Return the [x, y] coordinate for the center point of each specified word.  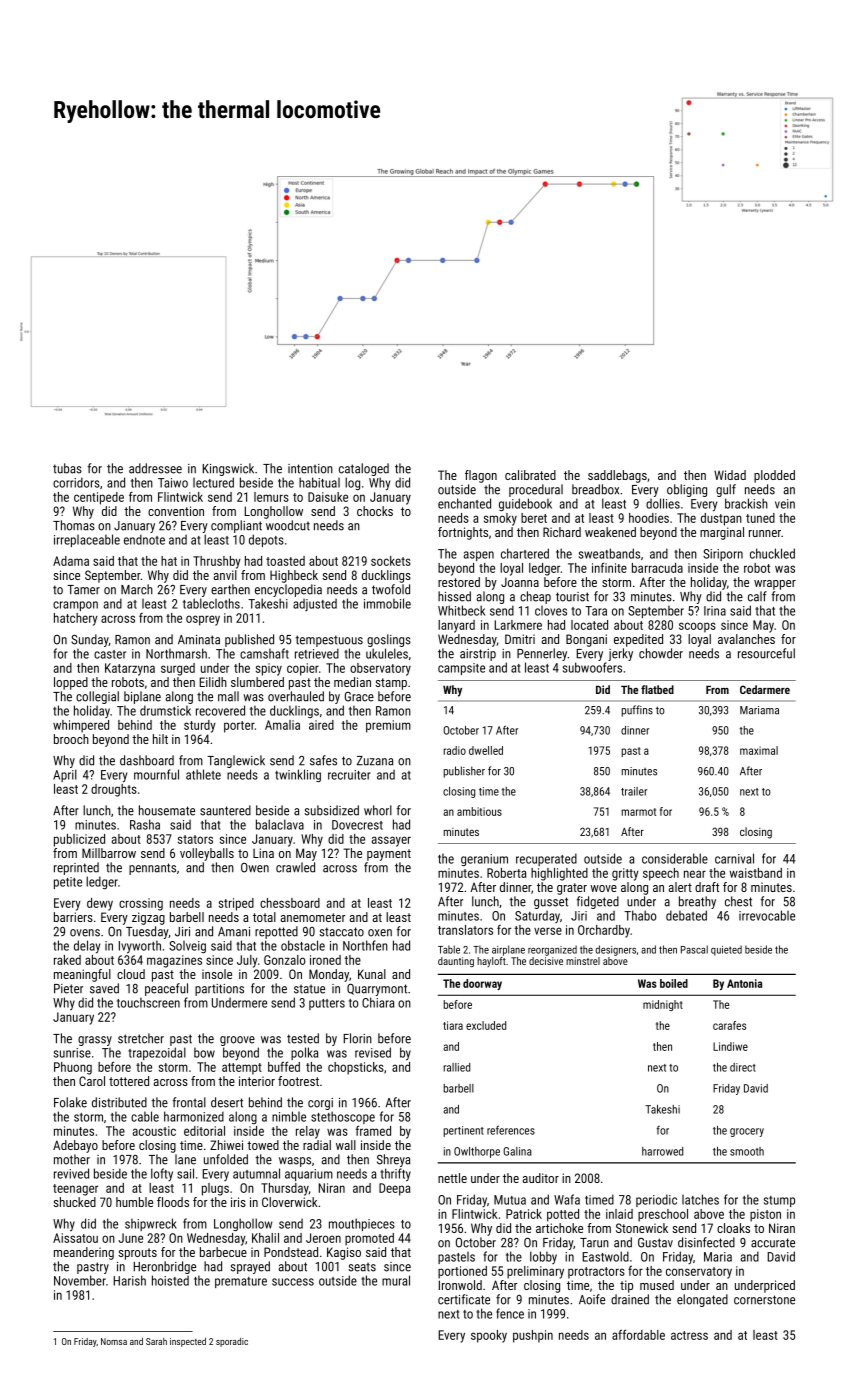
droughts [114, 790]
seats [362, 1267]
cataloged [364, 469]
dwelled [486, 750]
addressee [155, 468]
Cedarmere [765, 689]
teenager [75, 1190]
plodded [774, 476]
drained [630, 1299]
